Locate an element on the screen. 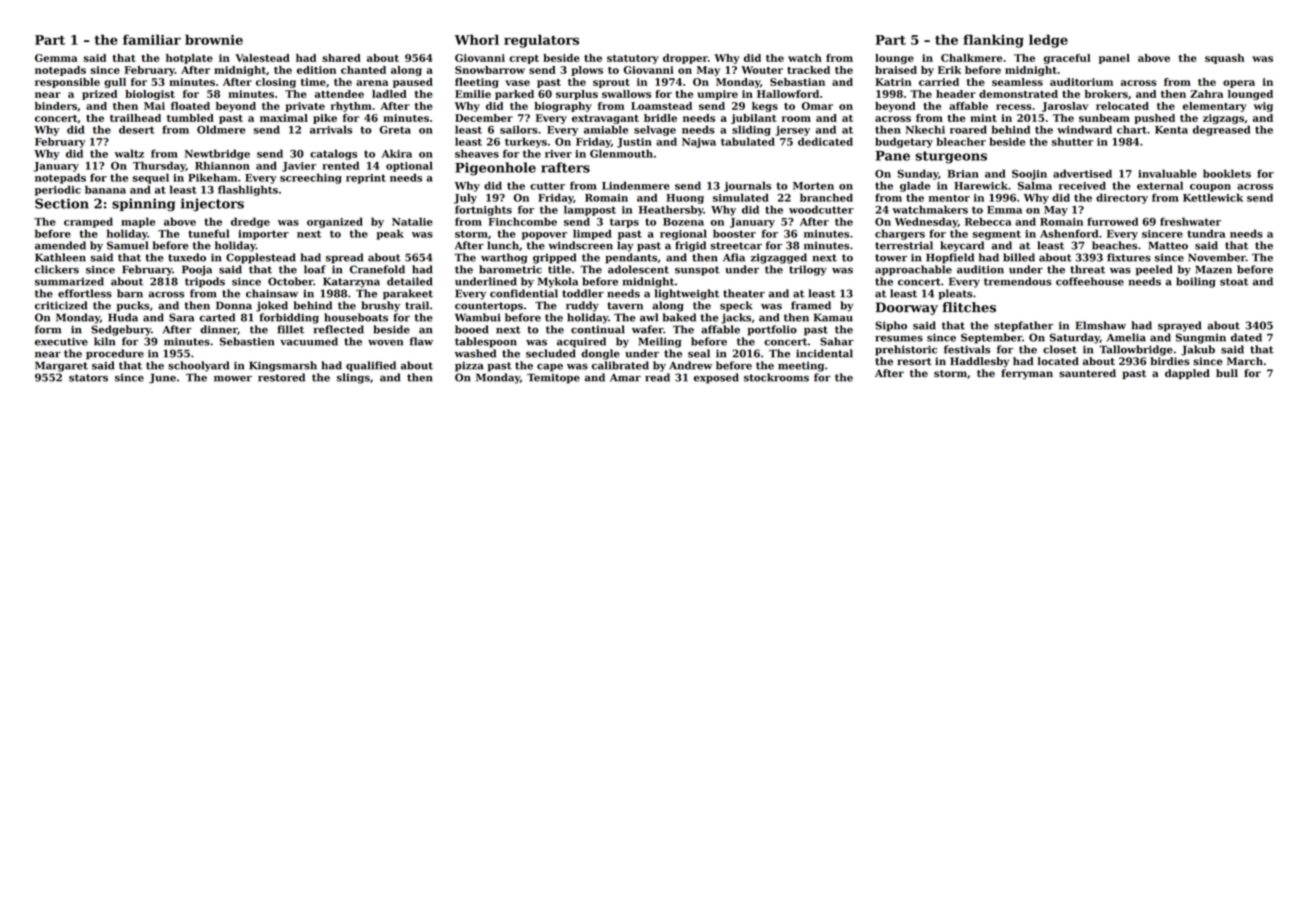 The image size is (1308, 924). boiling is located at coordinates (1196, 282).
